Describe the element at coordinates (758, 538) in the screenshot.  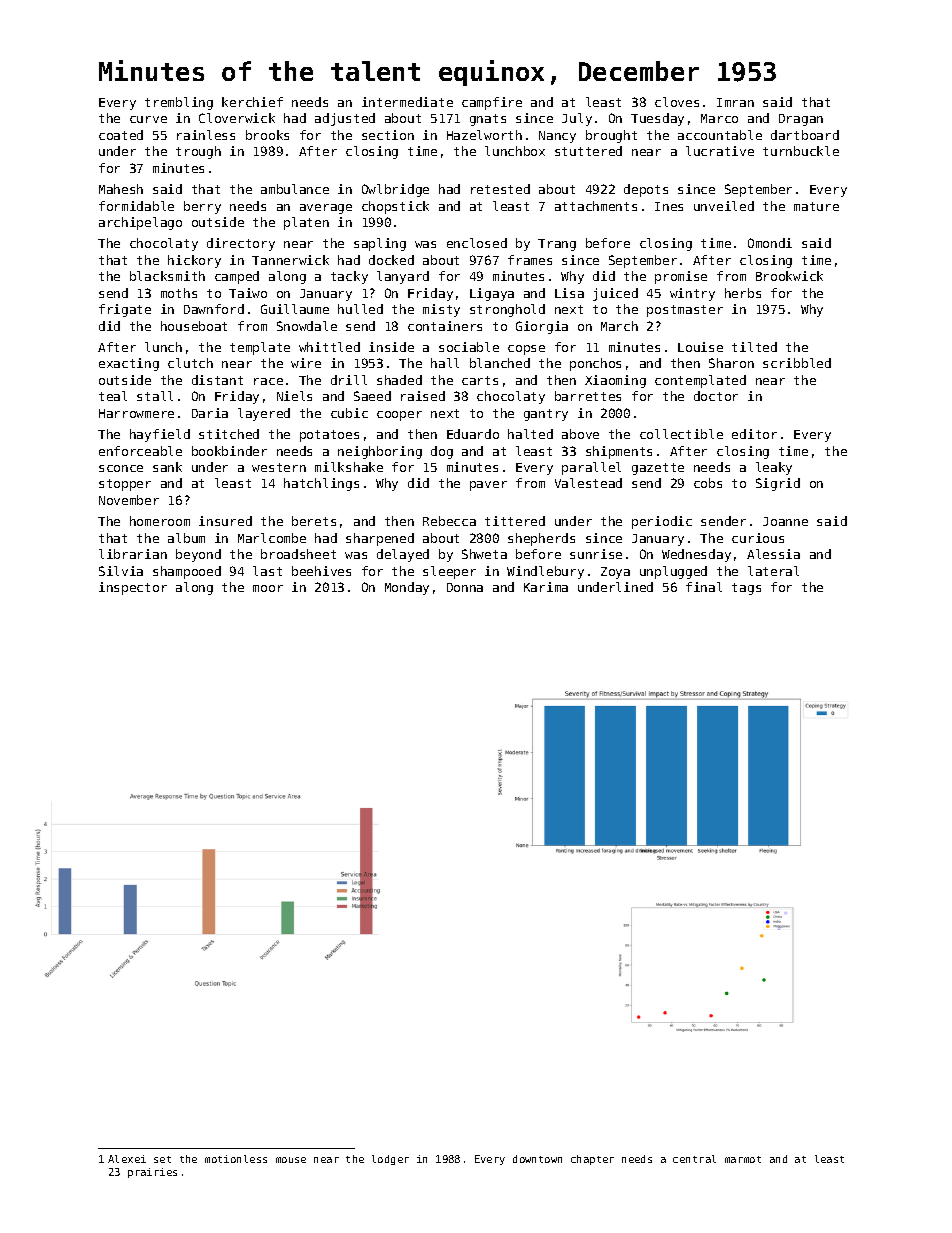
I see `curious` at that location.
